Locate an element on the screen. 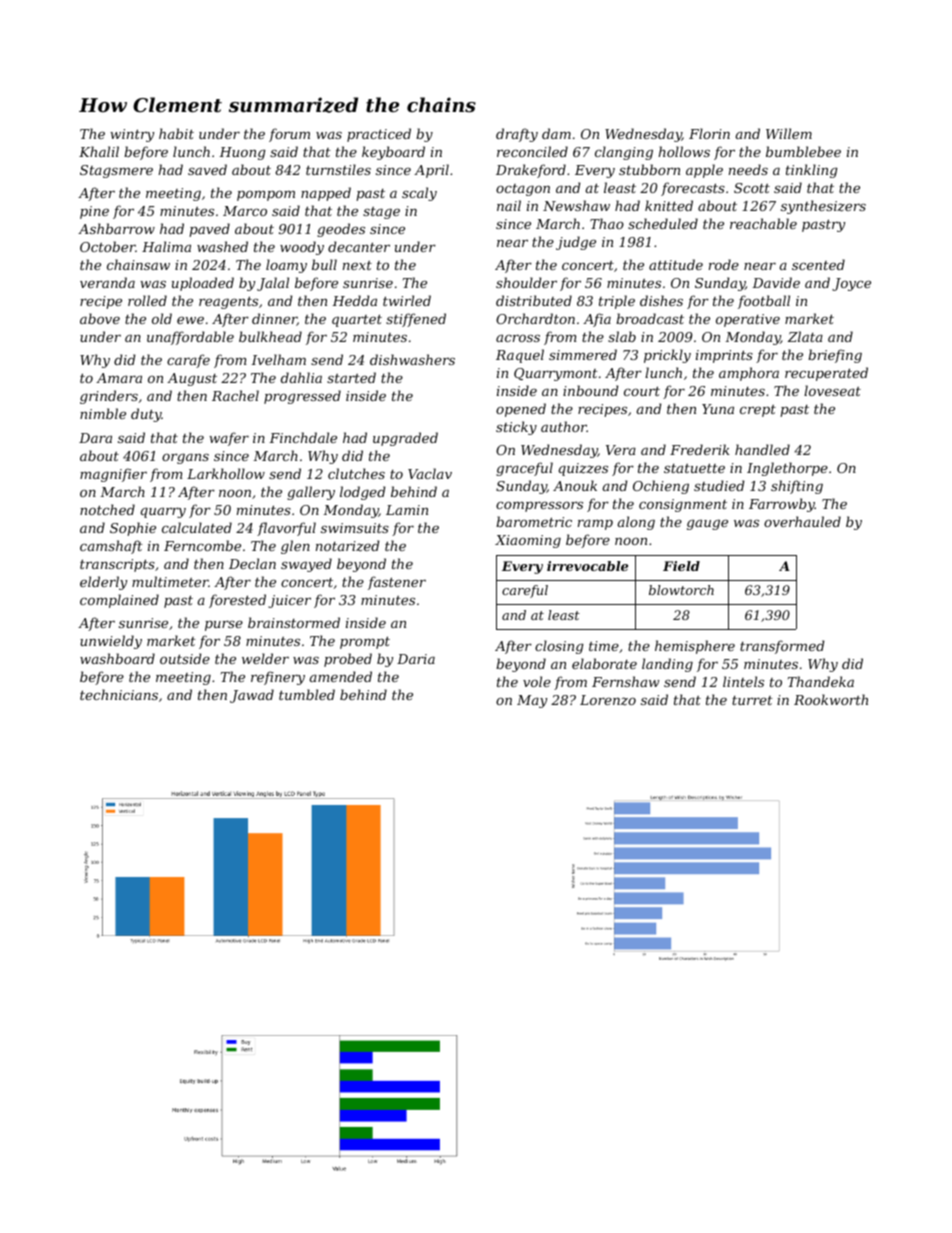 This screenshot has width=952, height=1233. pompom is located at coordinates (266, 196).
